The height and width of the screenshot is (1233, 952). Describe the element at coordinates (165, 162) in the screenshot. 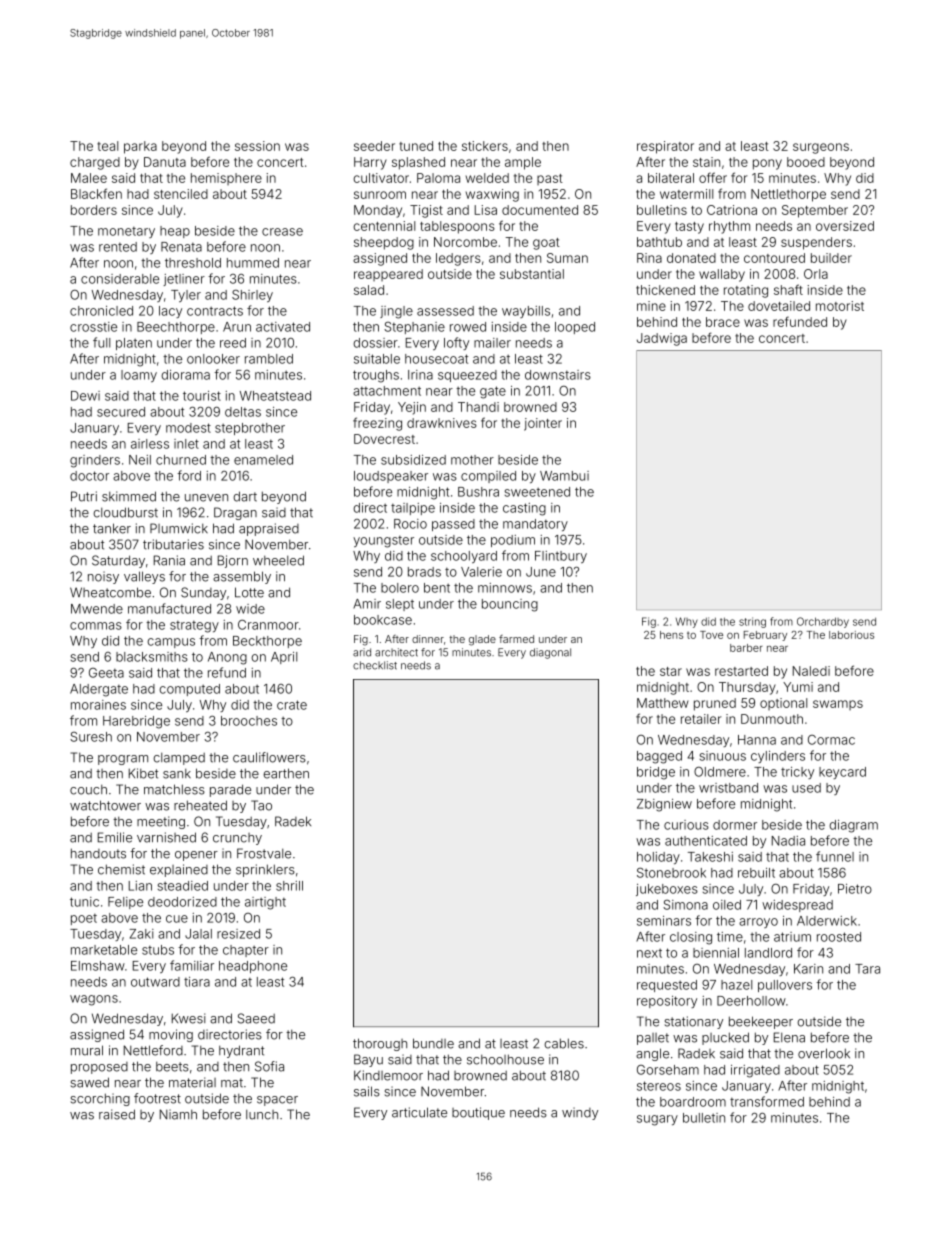

I see `Danuta` at that location.
